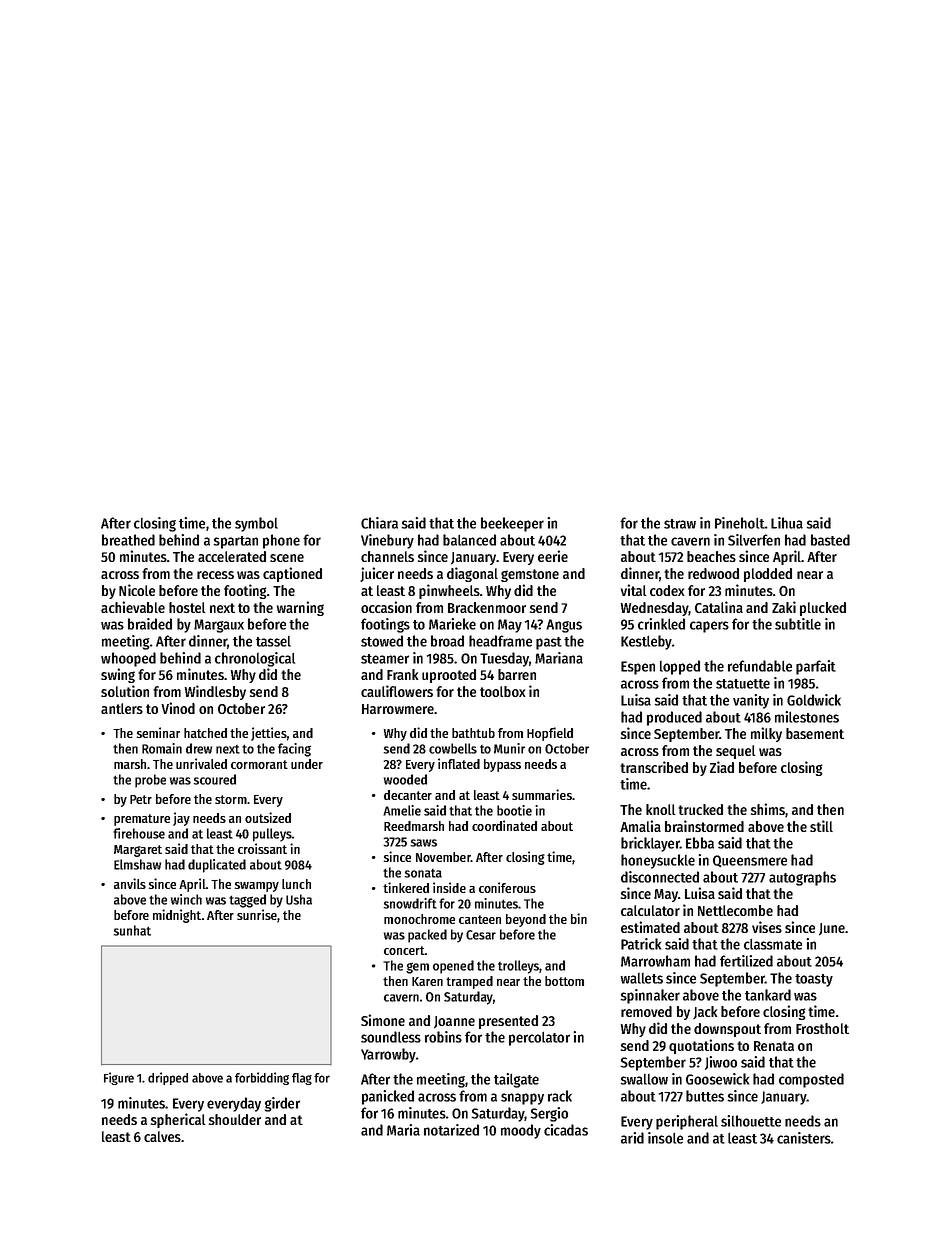 The height and width of the screenshot is (1233, 952). What do you see at coordinates (397, 691) in the screenshot?
I see `cauliflowers` at bounding box center [397, 691].
